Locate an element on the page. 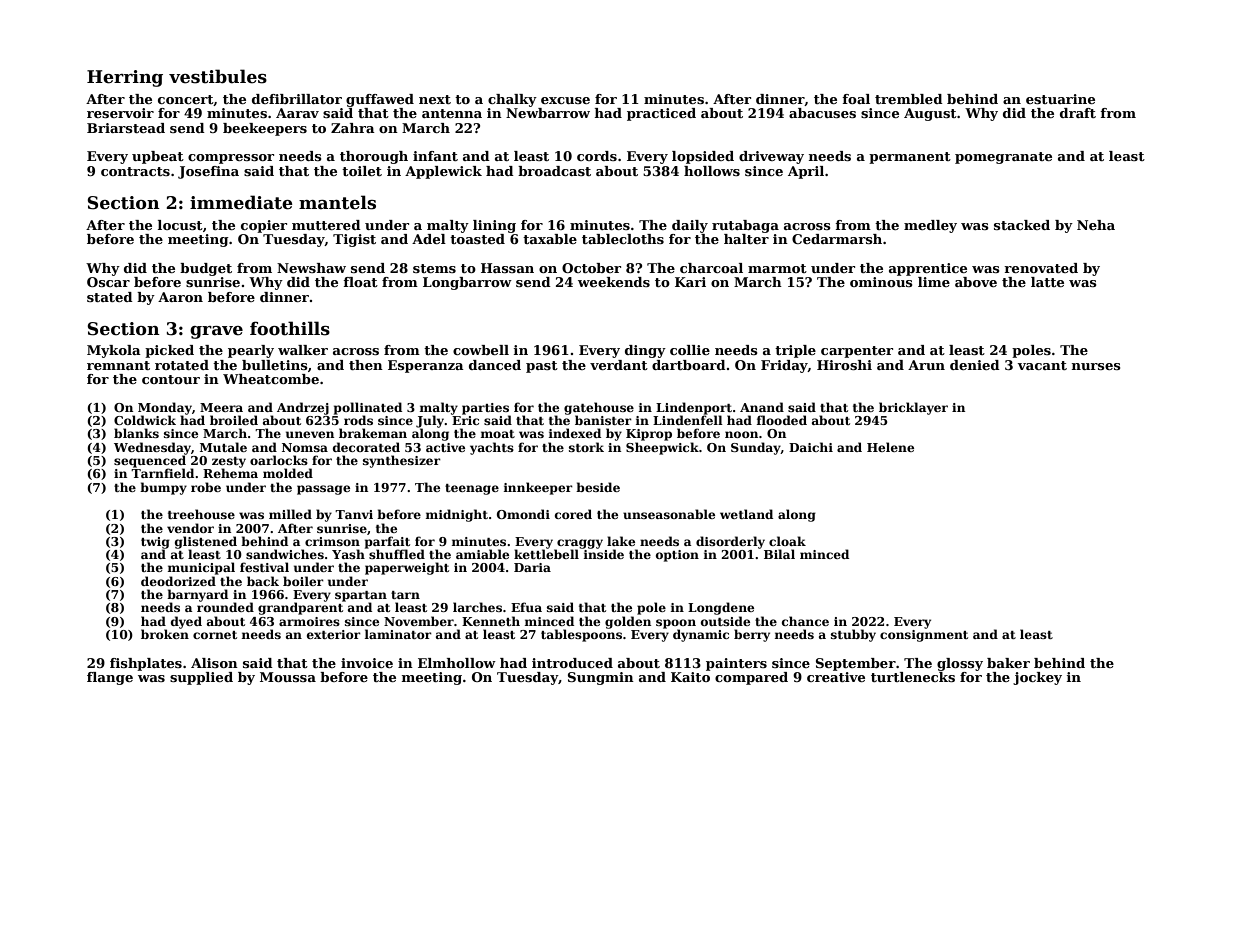 The height and width of the page is (952, 1233). Coldwick is located at coordinates (145, 420).
